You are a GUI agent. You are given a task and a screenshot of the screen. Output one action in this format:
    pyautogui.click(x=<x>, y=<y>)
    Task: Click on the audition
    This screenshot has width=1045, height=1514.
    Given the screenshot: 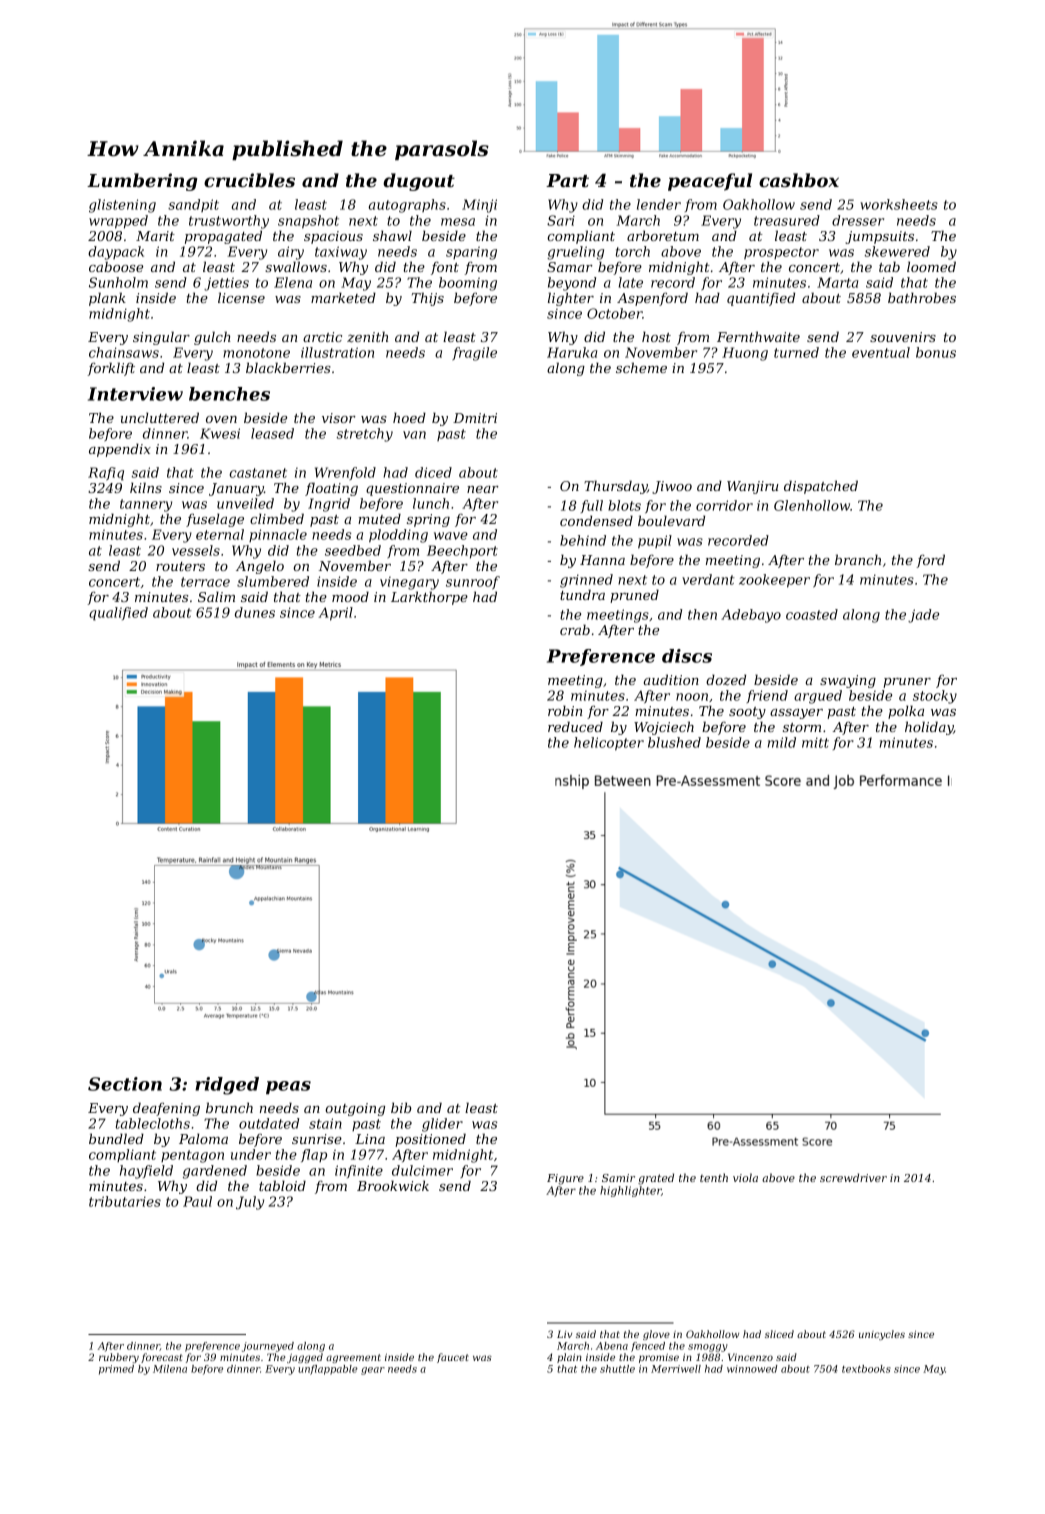 What is the action you would take?
    pyautogui.click(x=671, y=679)
